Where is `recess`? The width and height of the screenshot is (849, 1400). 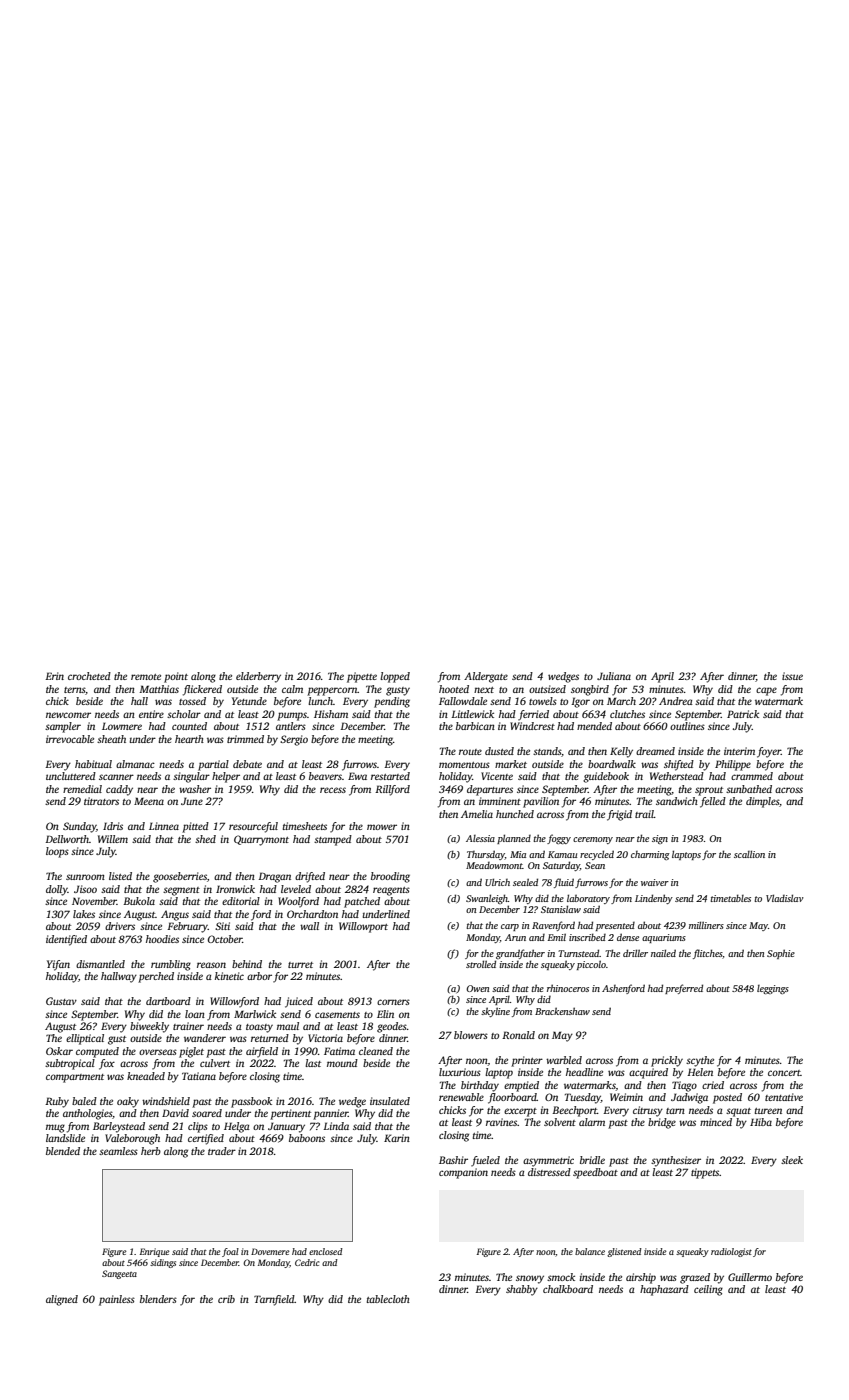
recess is located at coordinates (333, 790).
